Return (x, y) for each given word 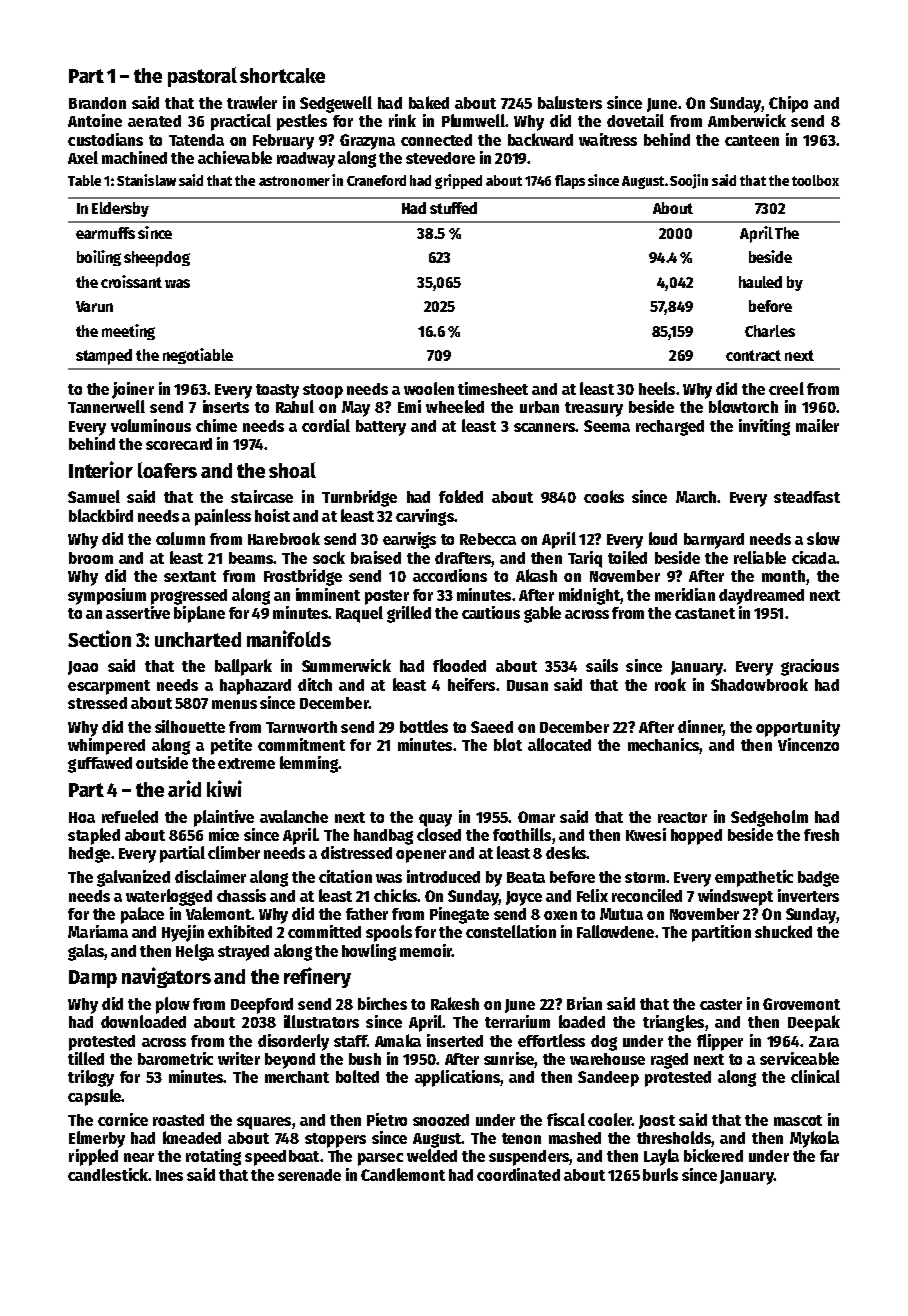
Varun (94, 306)
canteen (752, 140)
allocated (559, 744)
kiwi (224, 788)
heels (657, 388)
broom (91, 558)
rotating (213, 1157)
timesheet (493, 388)
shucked (783, 931)
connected (436, 140)
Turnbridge (359, 498)
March (696, 497)
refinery (317, 977)
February (283, 142)
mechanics (663, 744)
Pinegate (459, 915)
